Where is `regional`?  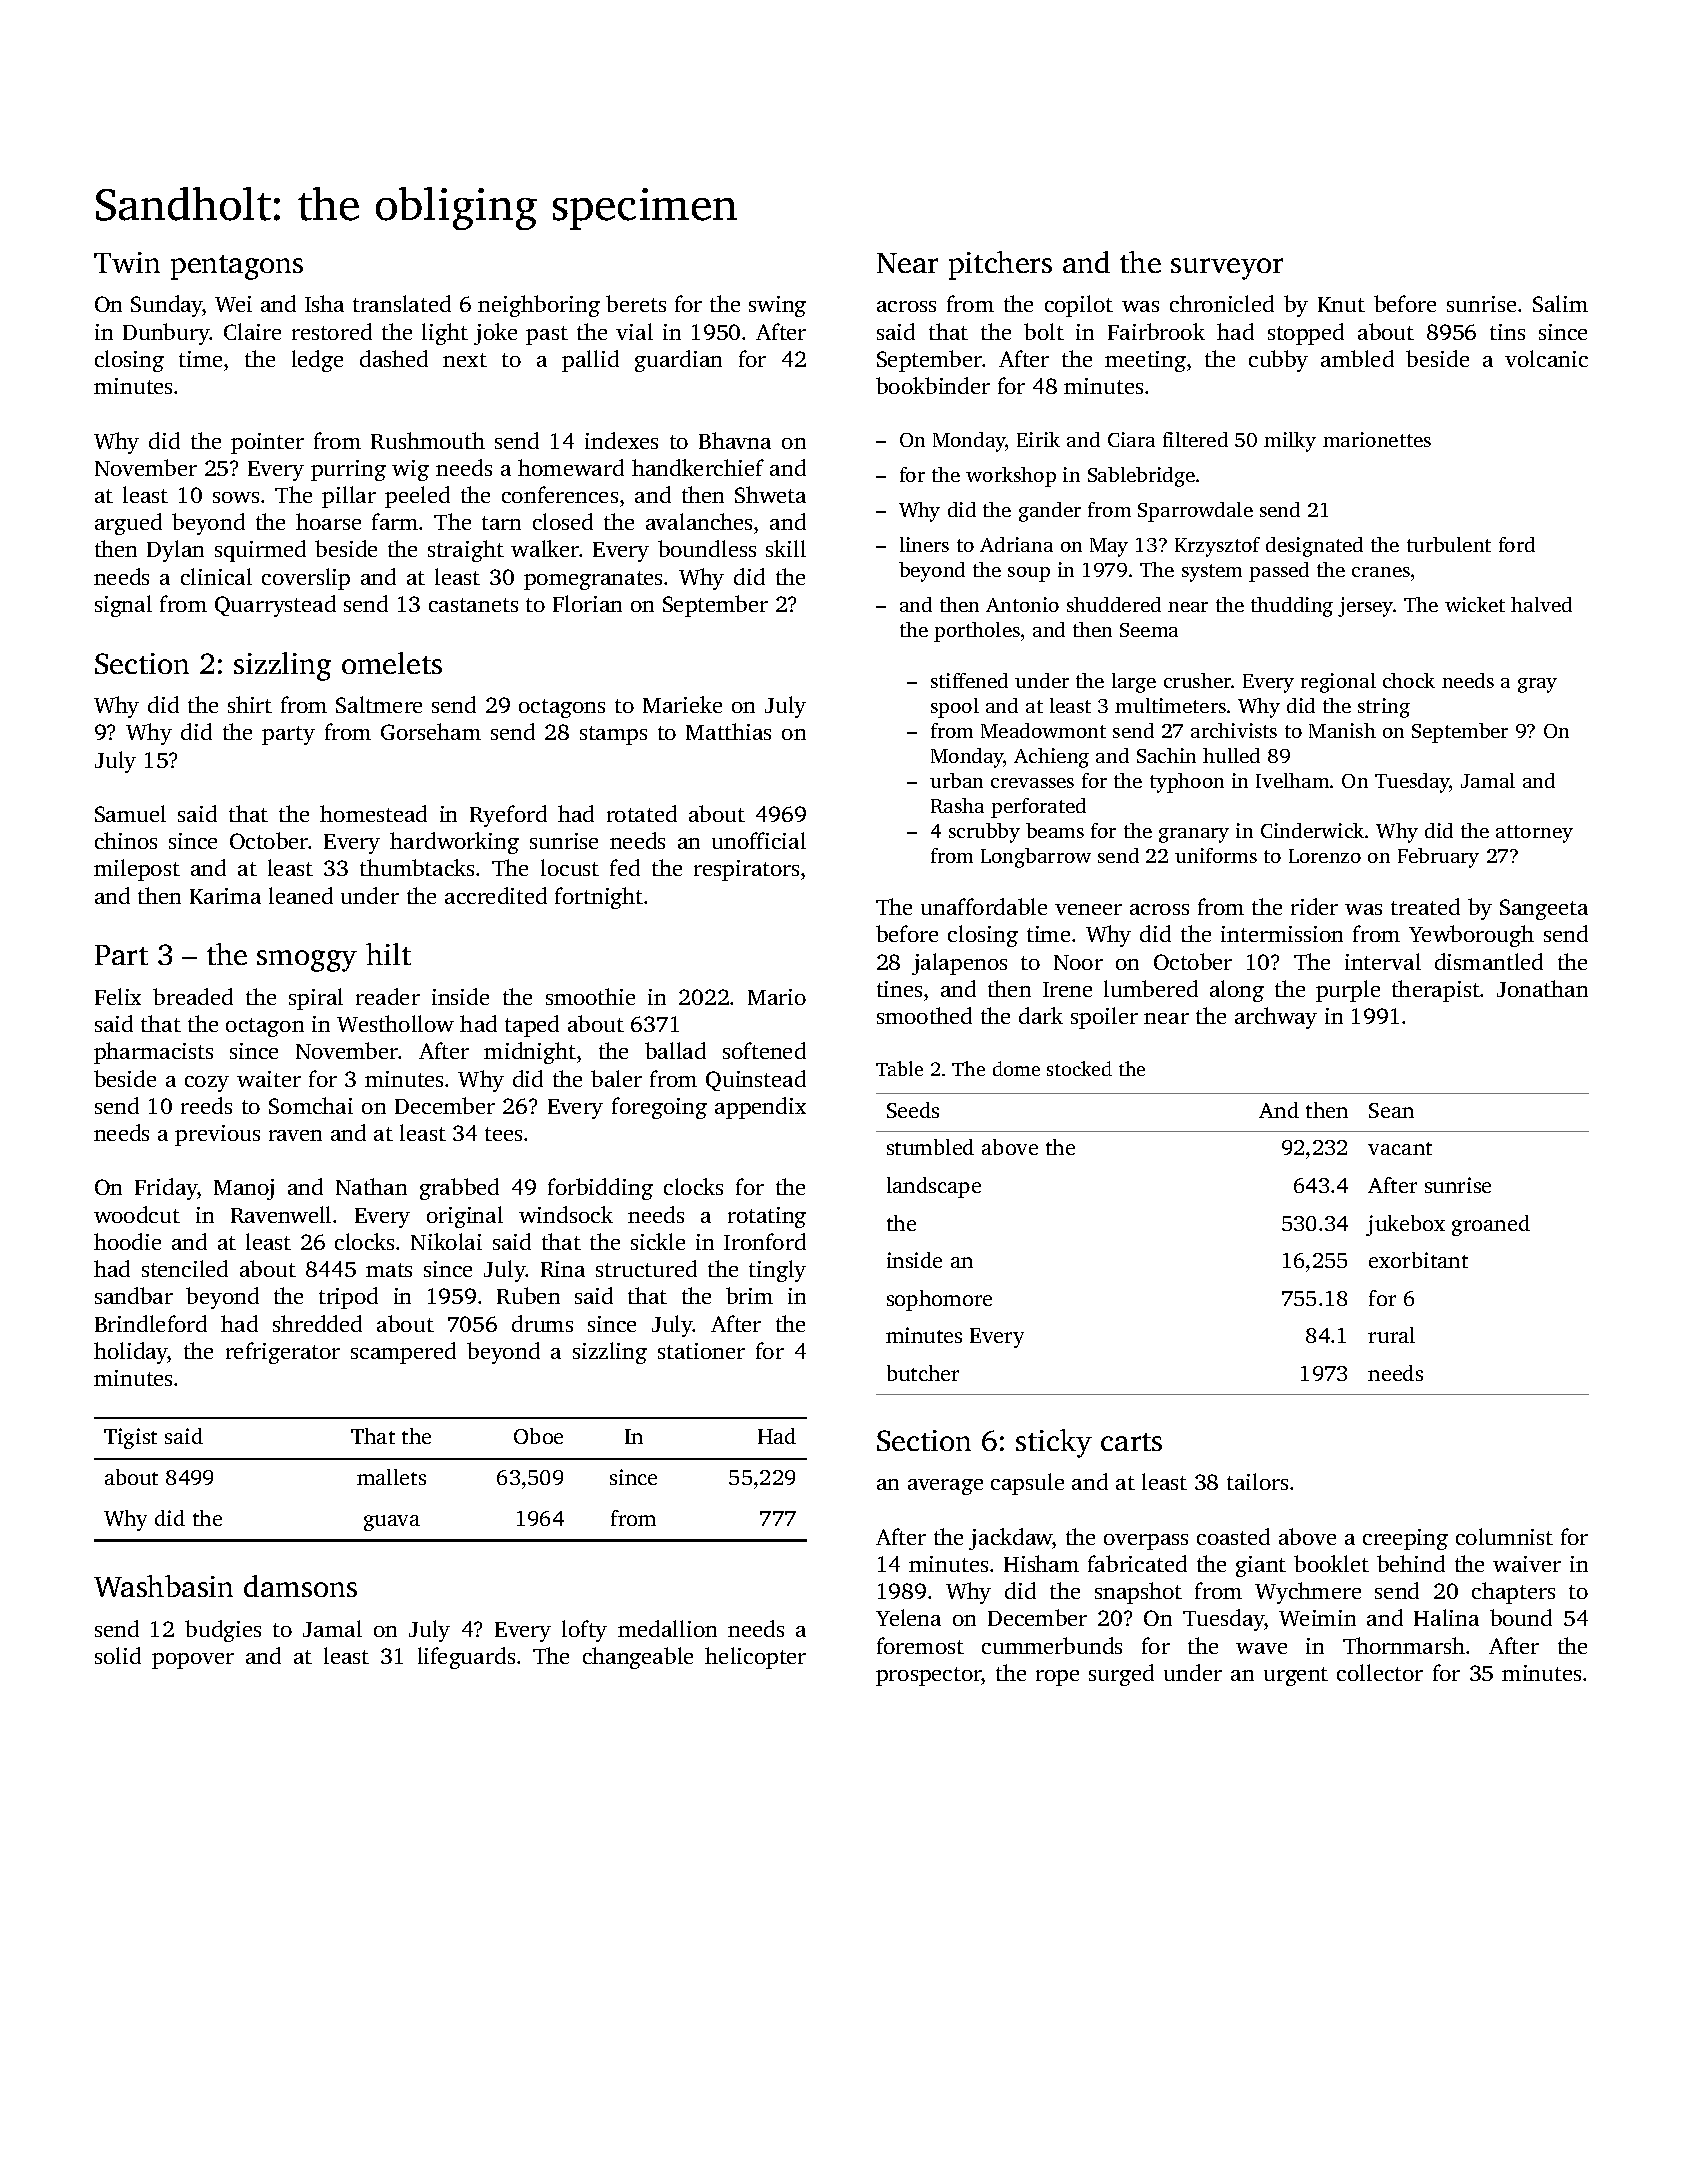 regional is located at coordinates (1338, 683).
